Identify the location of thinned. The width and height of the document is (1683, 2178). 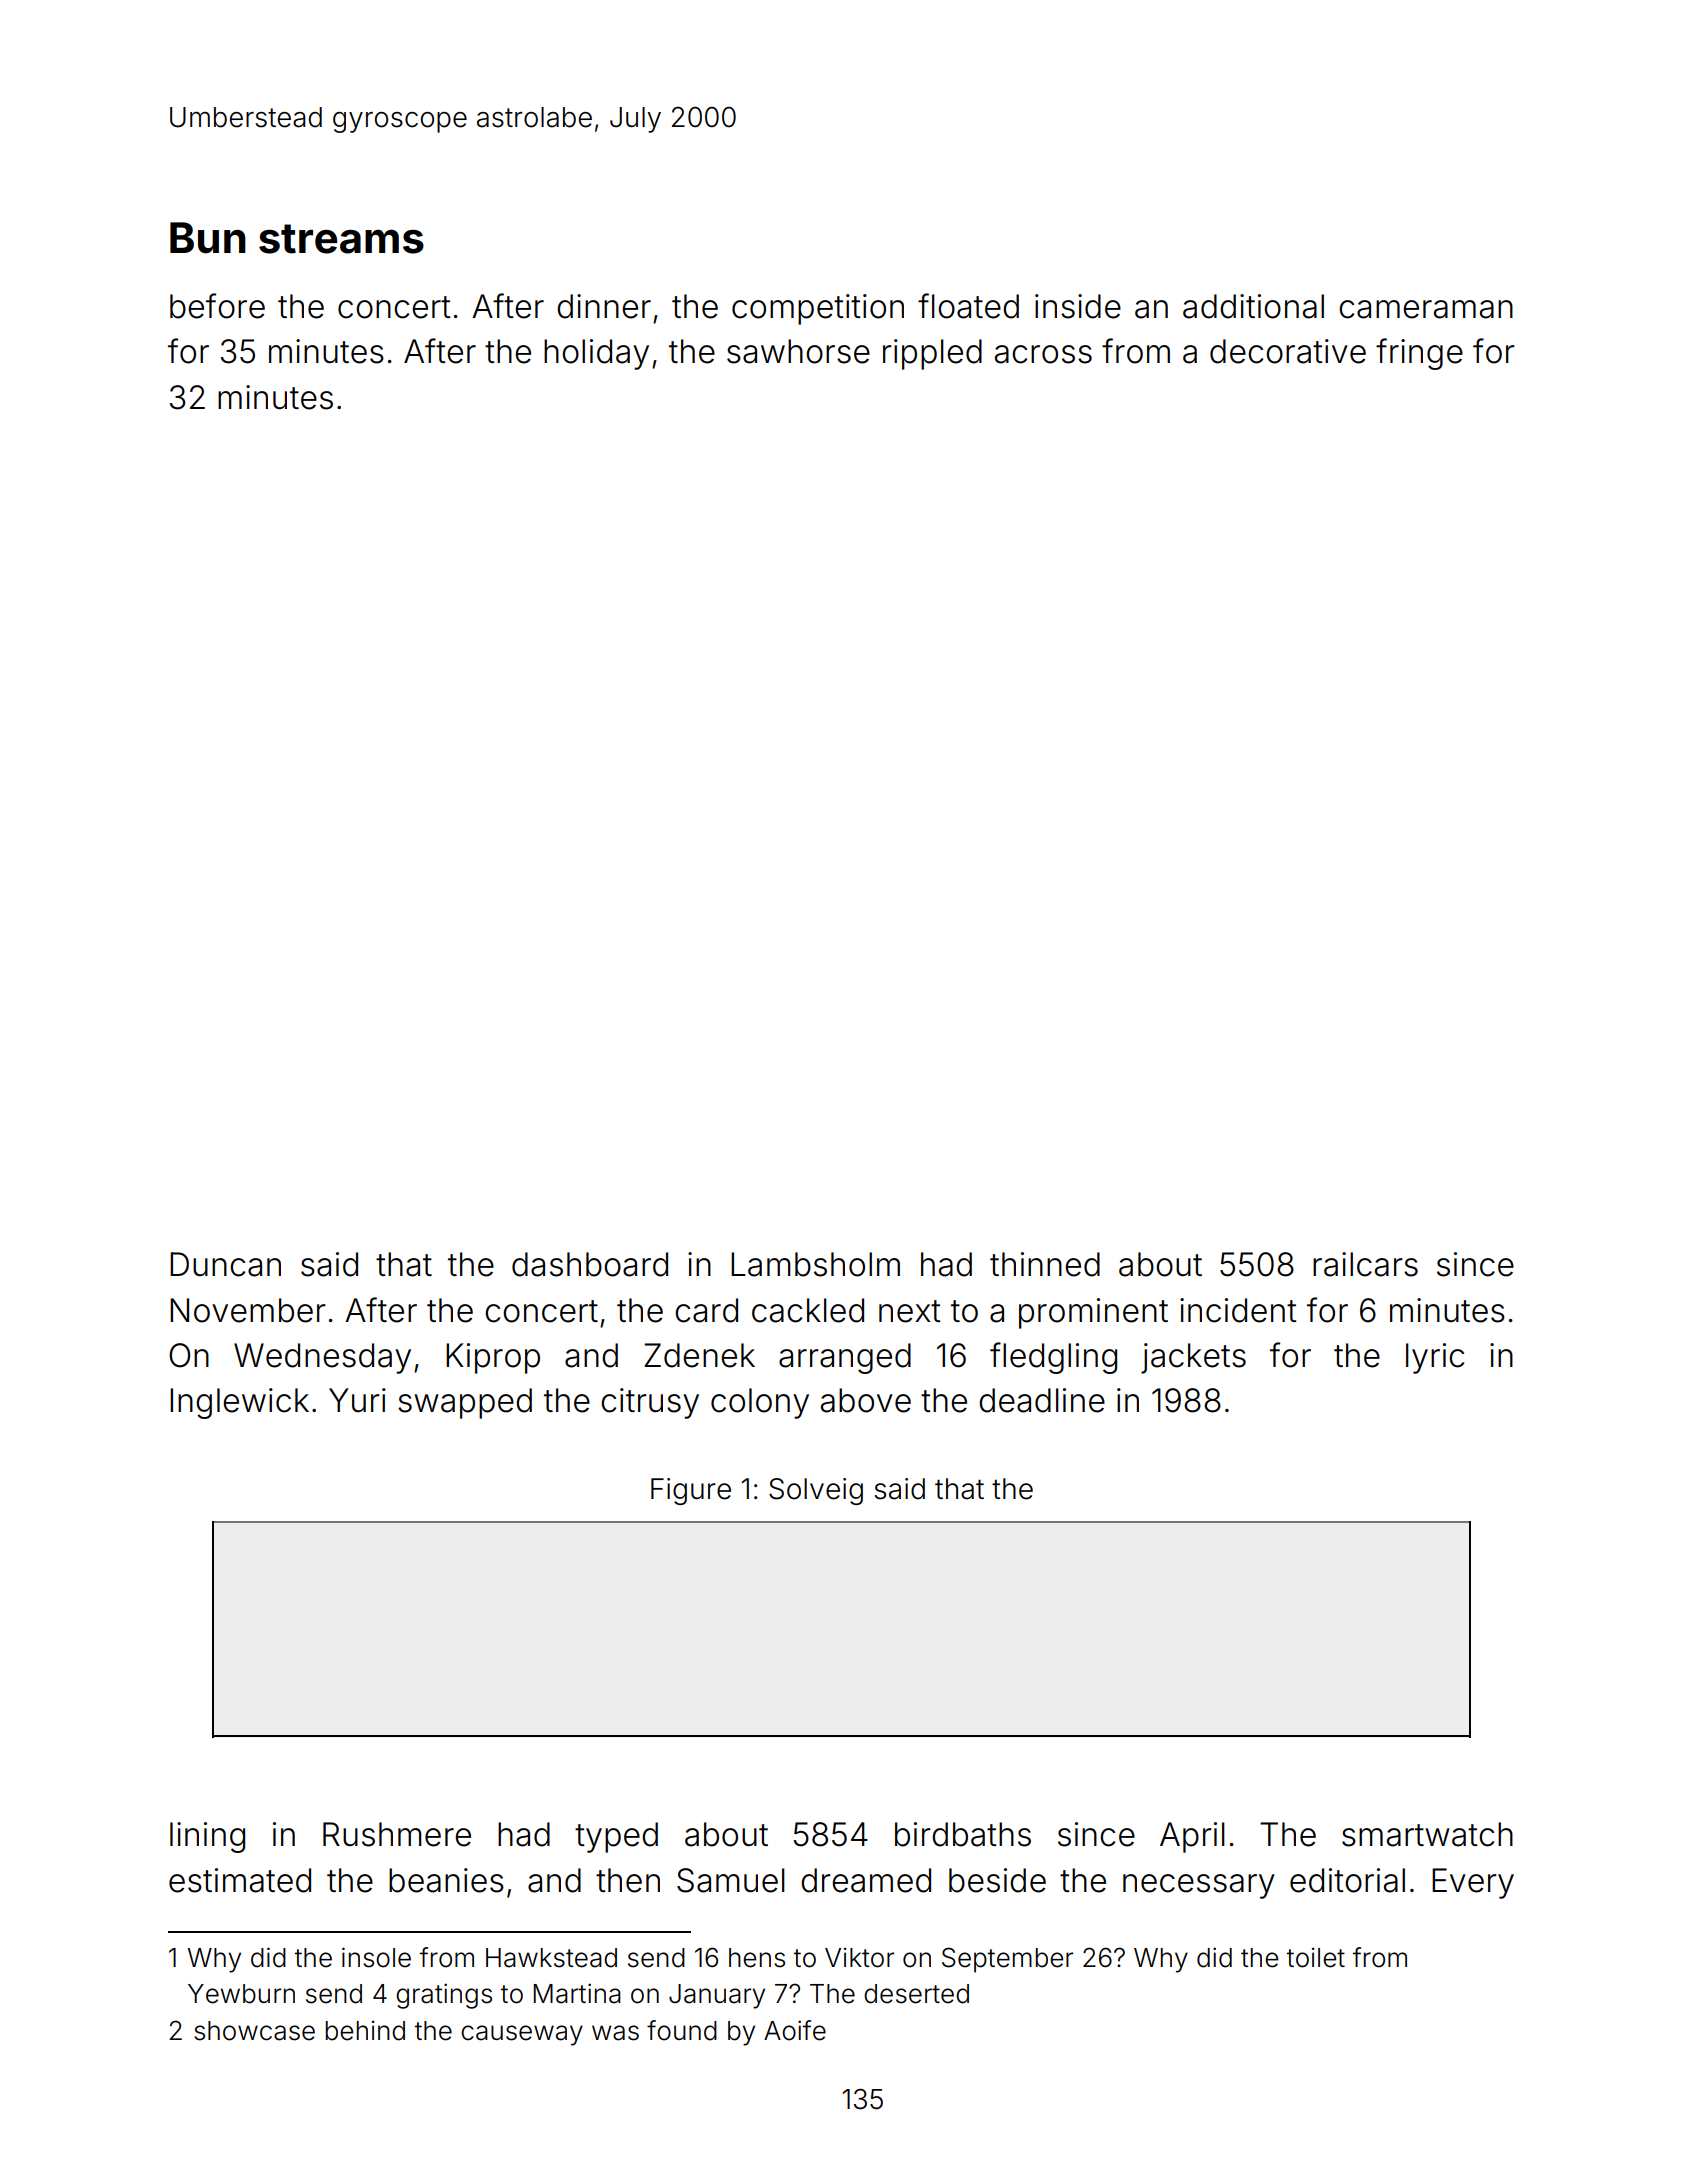
(1045, 1264).
